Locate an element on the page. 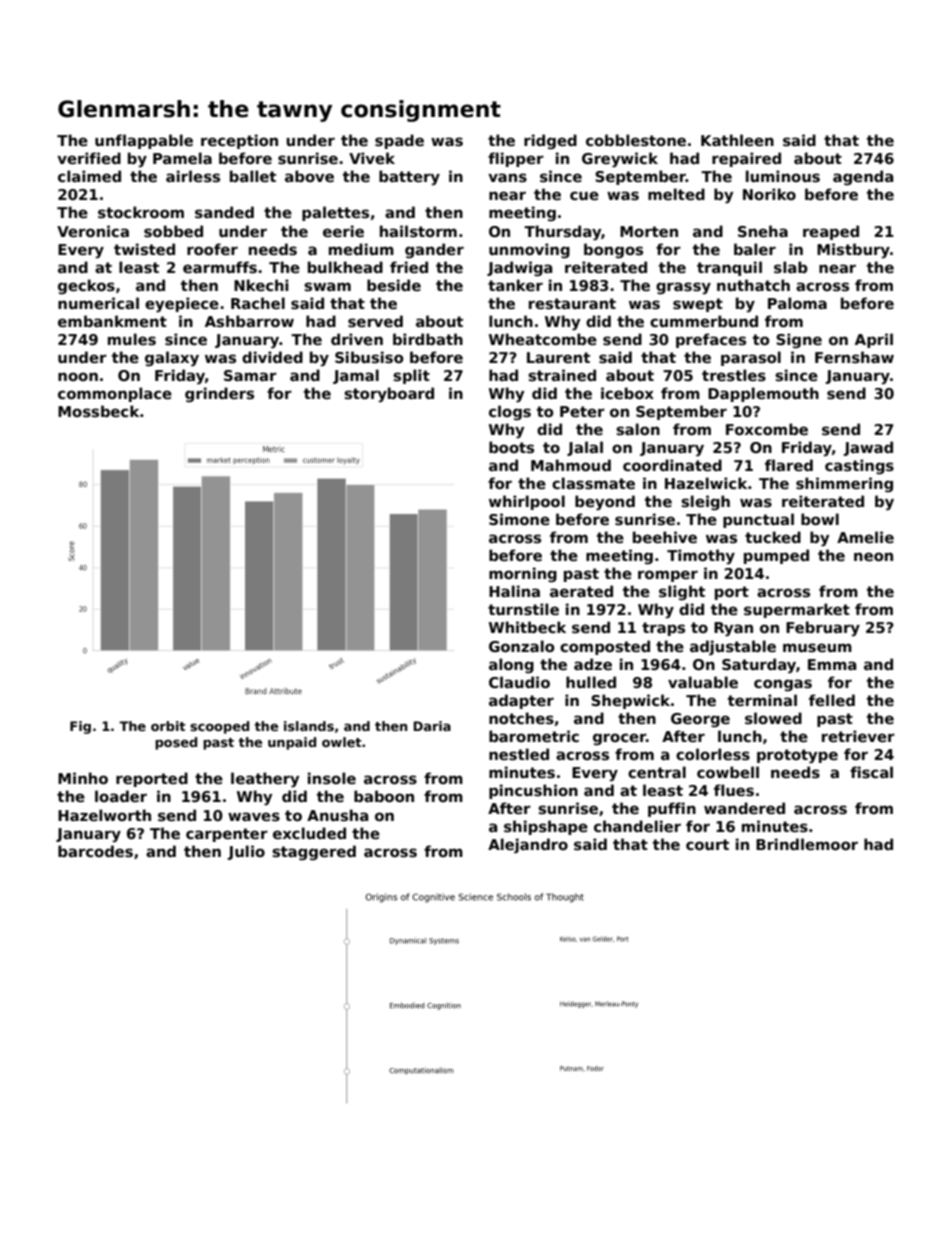 Image resolution: width=952 pixels, height=1233 pixels. whirlpool is located at coordinates (527, 502).
